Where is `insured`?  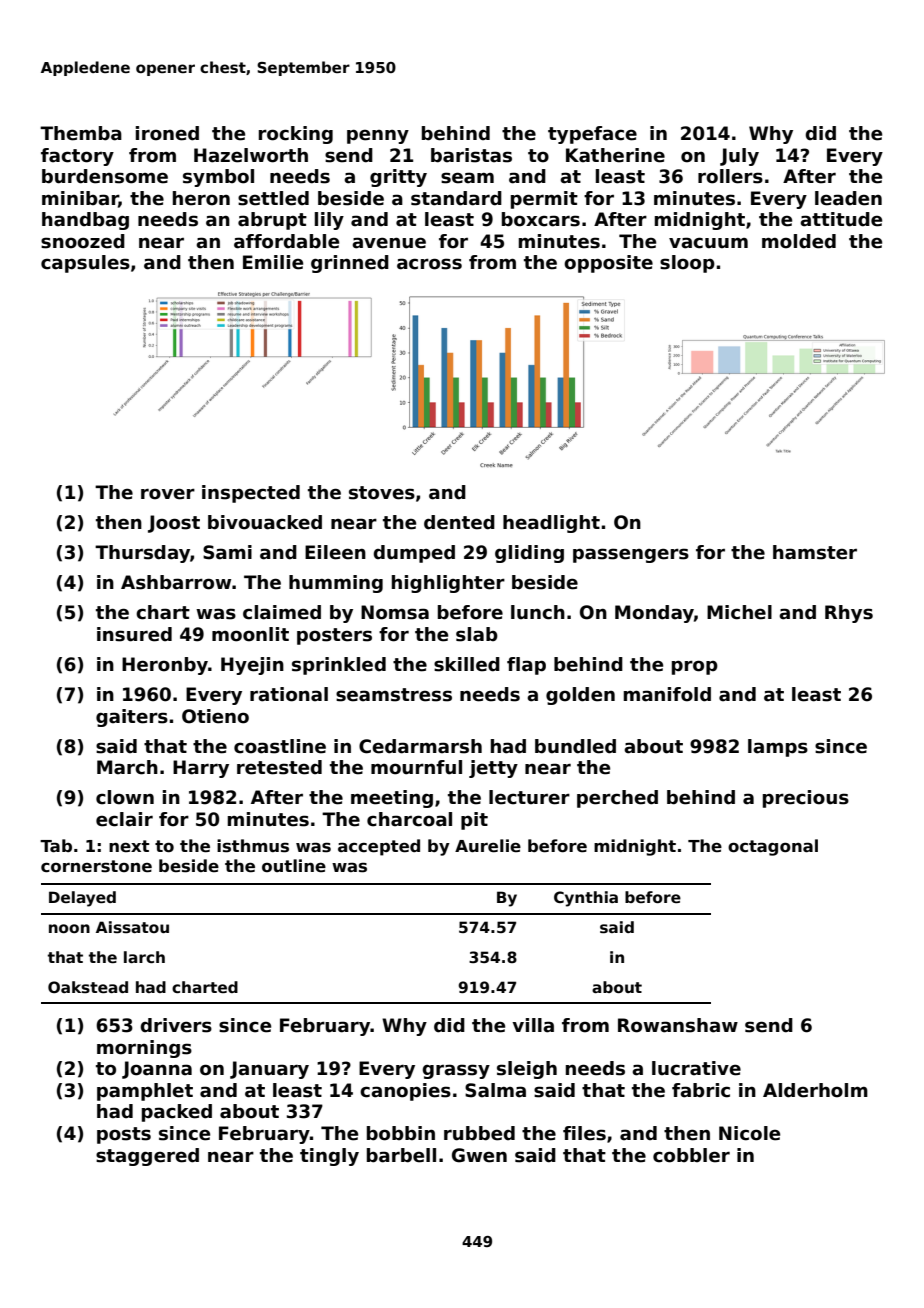 insured is located at coordinates (134, 634).
